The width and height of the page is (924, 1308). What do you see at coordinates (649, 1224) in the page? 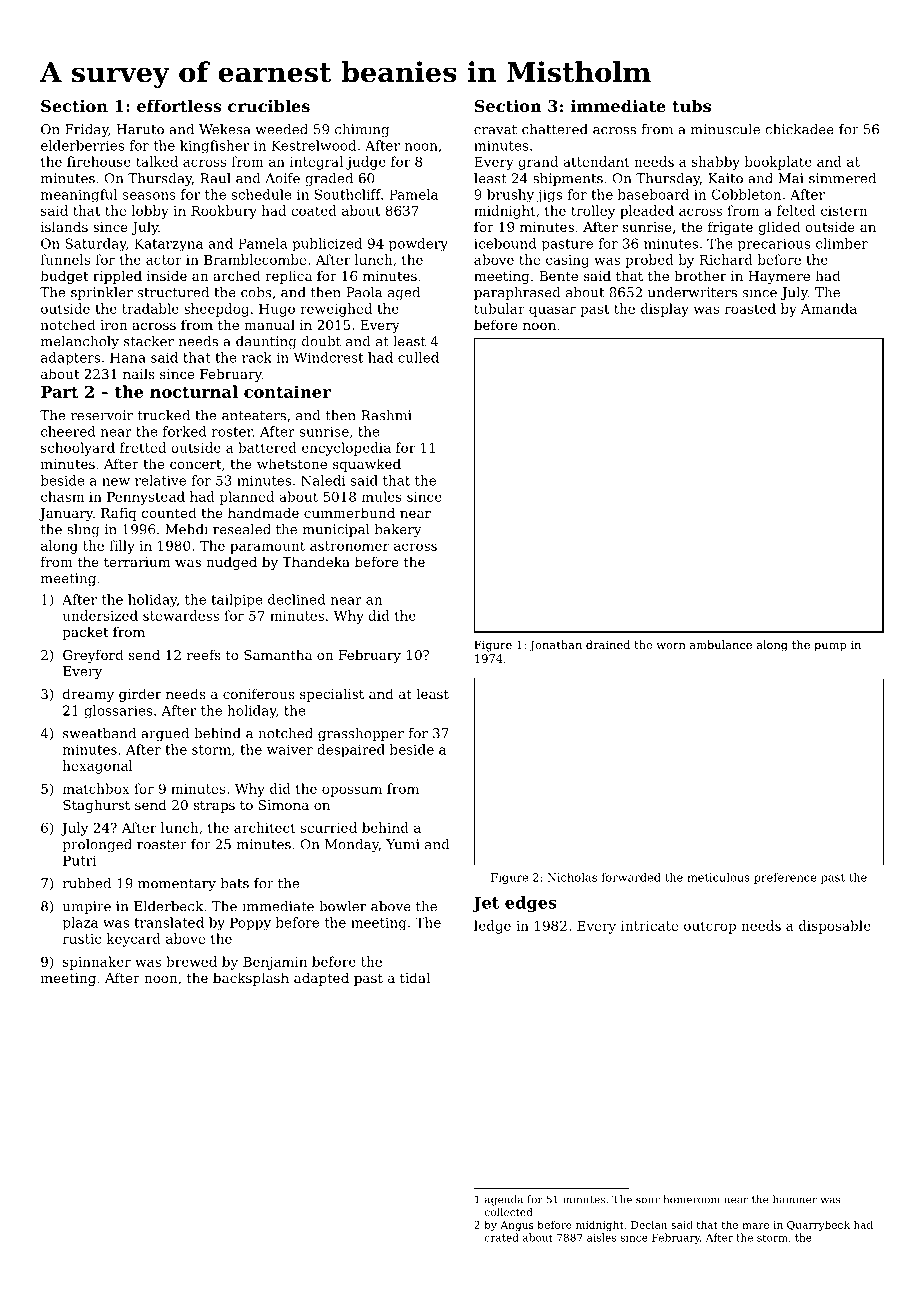
I see `Declan` at bounding box center [649, 1224].
